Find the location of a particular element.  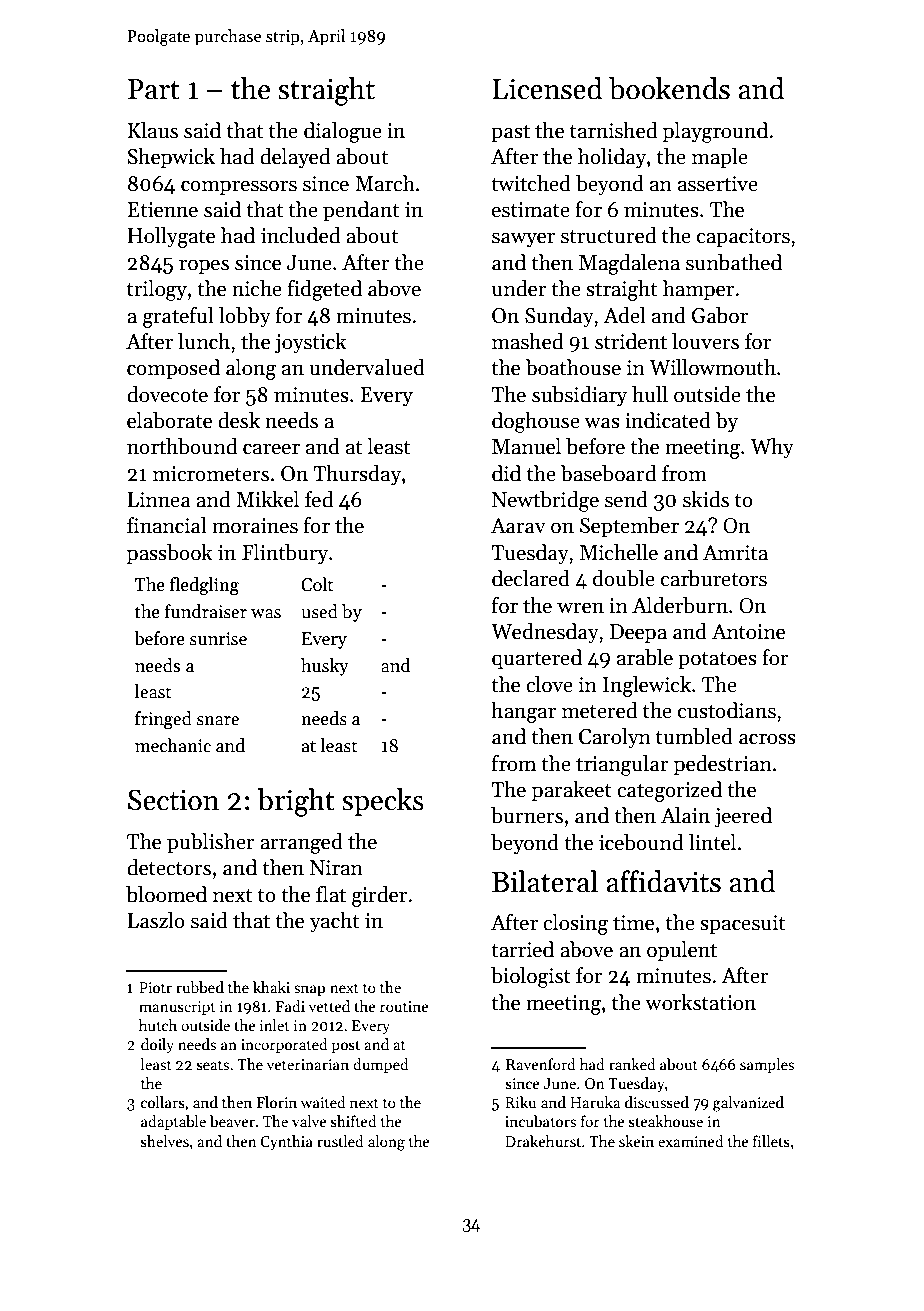

Bilateral is located at coordinates (545, 881).
